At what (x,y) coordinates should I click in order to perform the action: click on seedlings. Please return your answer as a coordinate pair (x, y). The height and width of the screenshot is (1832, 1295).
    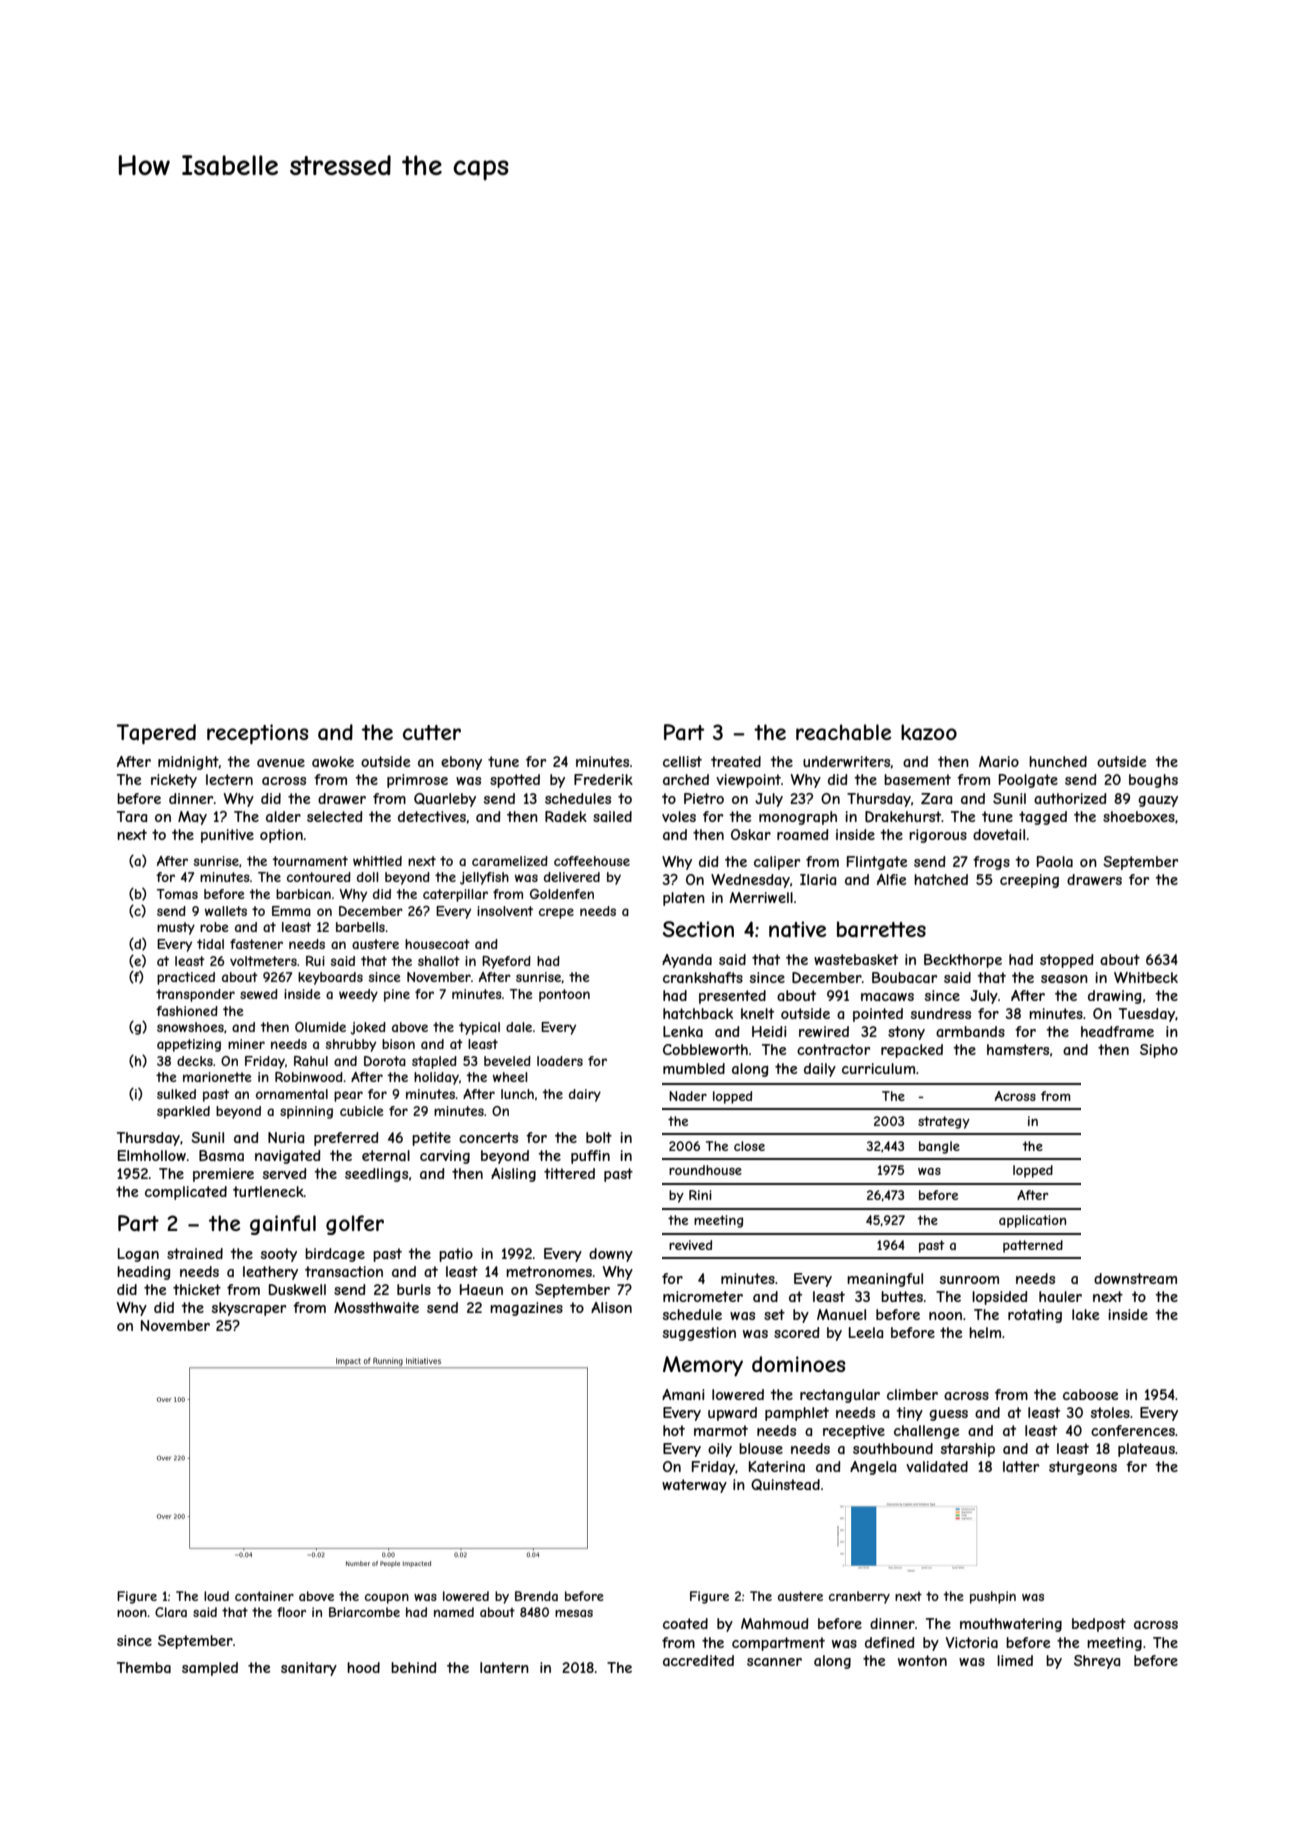
    Looking at the image, I should click on (376, 1175).
